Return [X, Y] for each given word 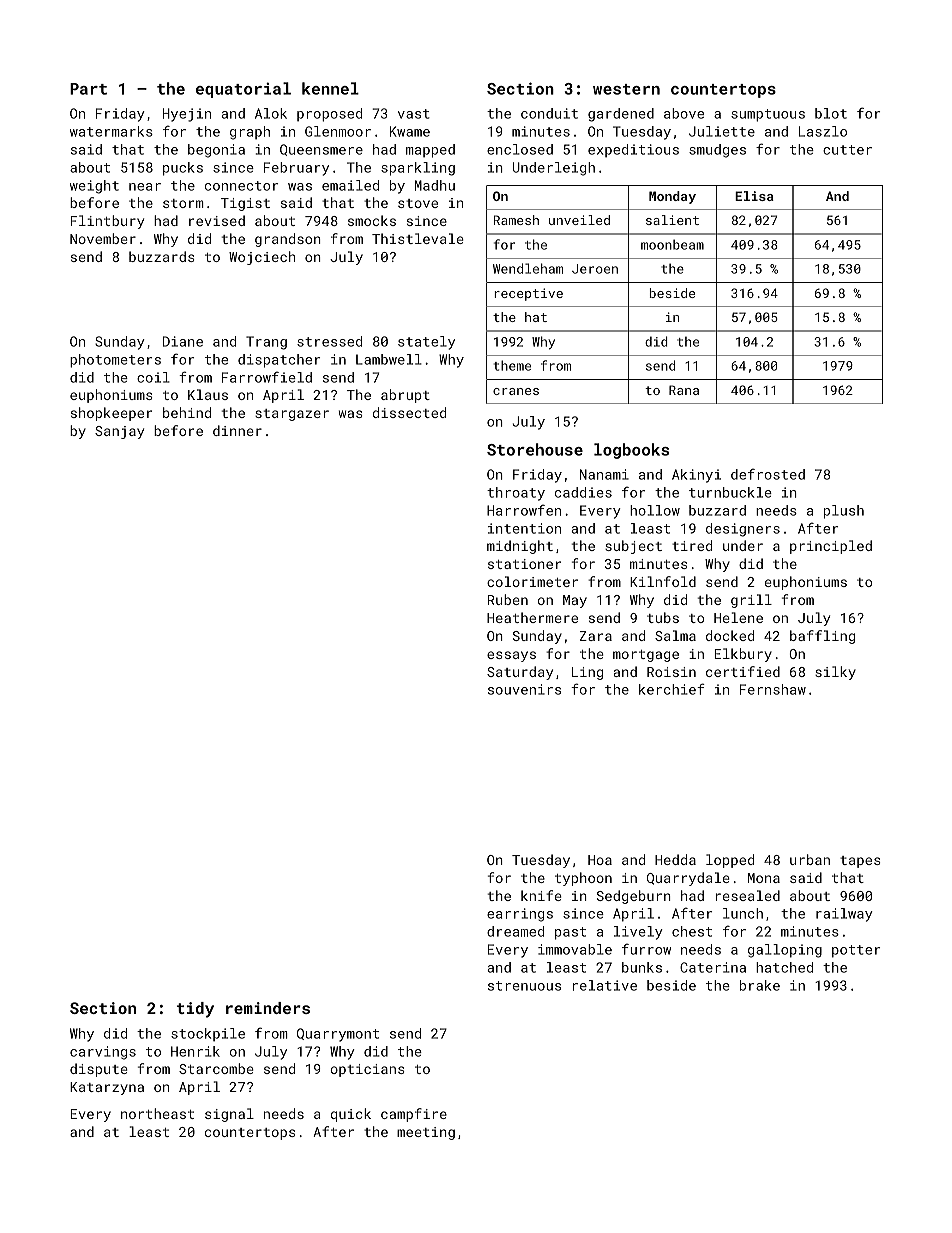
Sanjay [119, 432]
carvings [103, 1053]
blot [831, 113]
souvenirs [524, 689]
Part [88, 89]
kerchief [672, 689]
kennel [330, 88]
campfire [414, 1115]
